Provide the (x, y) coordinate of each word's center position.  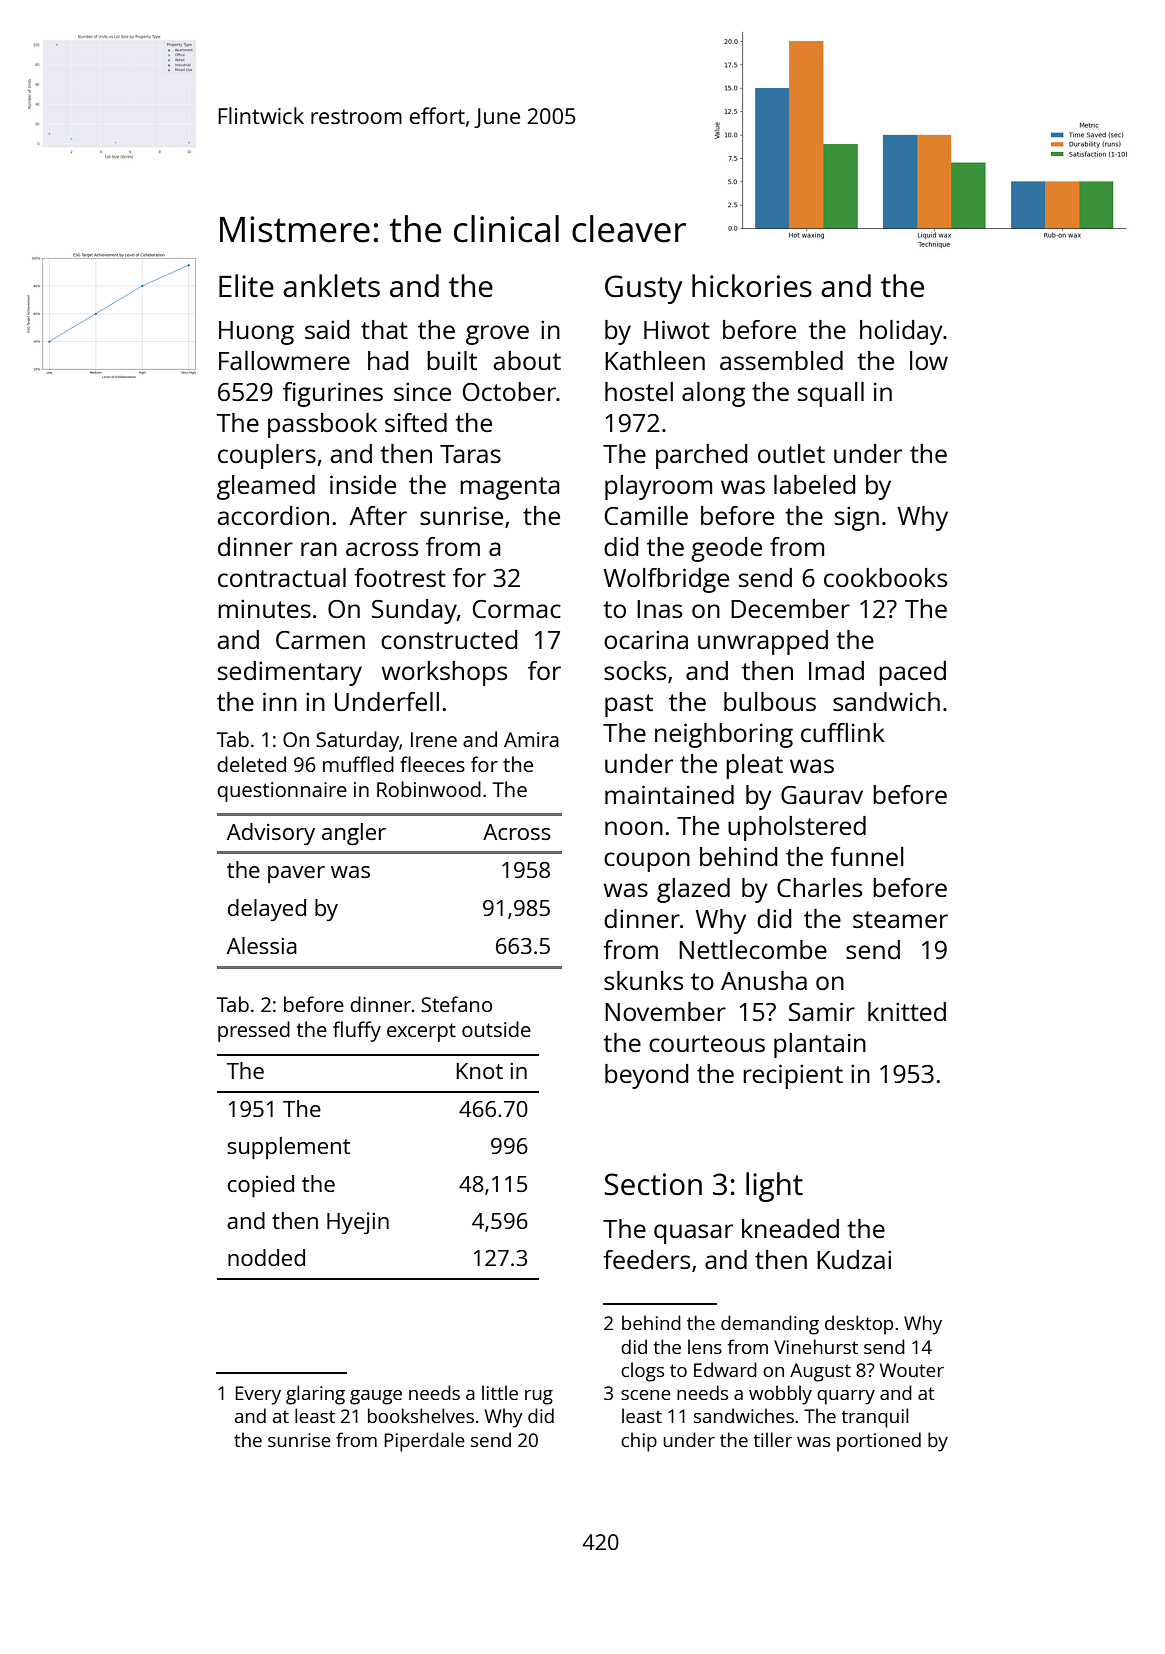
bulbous (770, 701)
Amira (531, 739)
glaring (315, 1395)
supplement (288, 1148)
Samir (822, 1011)
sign (857, 518)
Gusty (644, 289)
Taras (470, 454)
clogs (642, 1372)
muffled (358, 764)
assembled (781, 360)
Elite (246, 286)
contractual (282, 577)
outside (496, 1029)
